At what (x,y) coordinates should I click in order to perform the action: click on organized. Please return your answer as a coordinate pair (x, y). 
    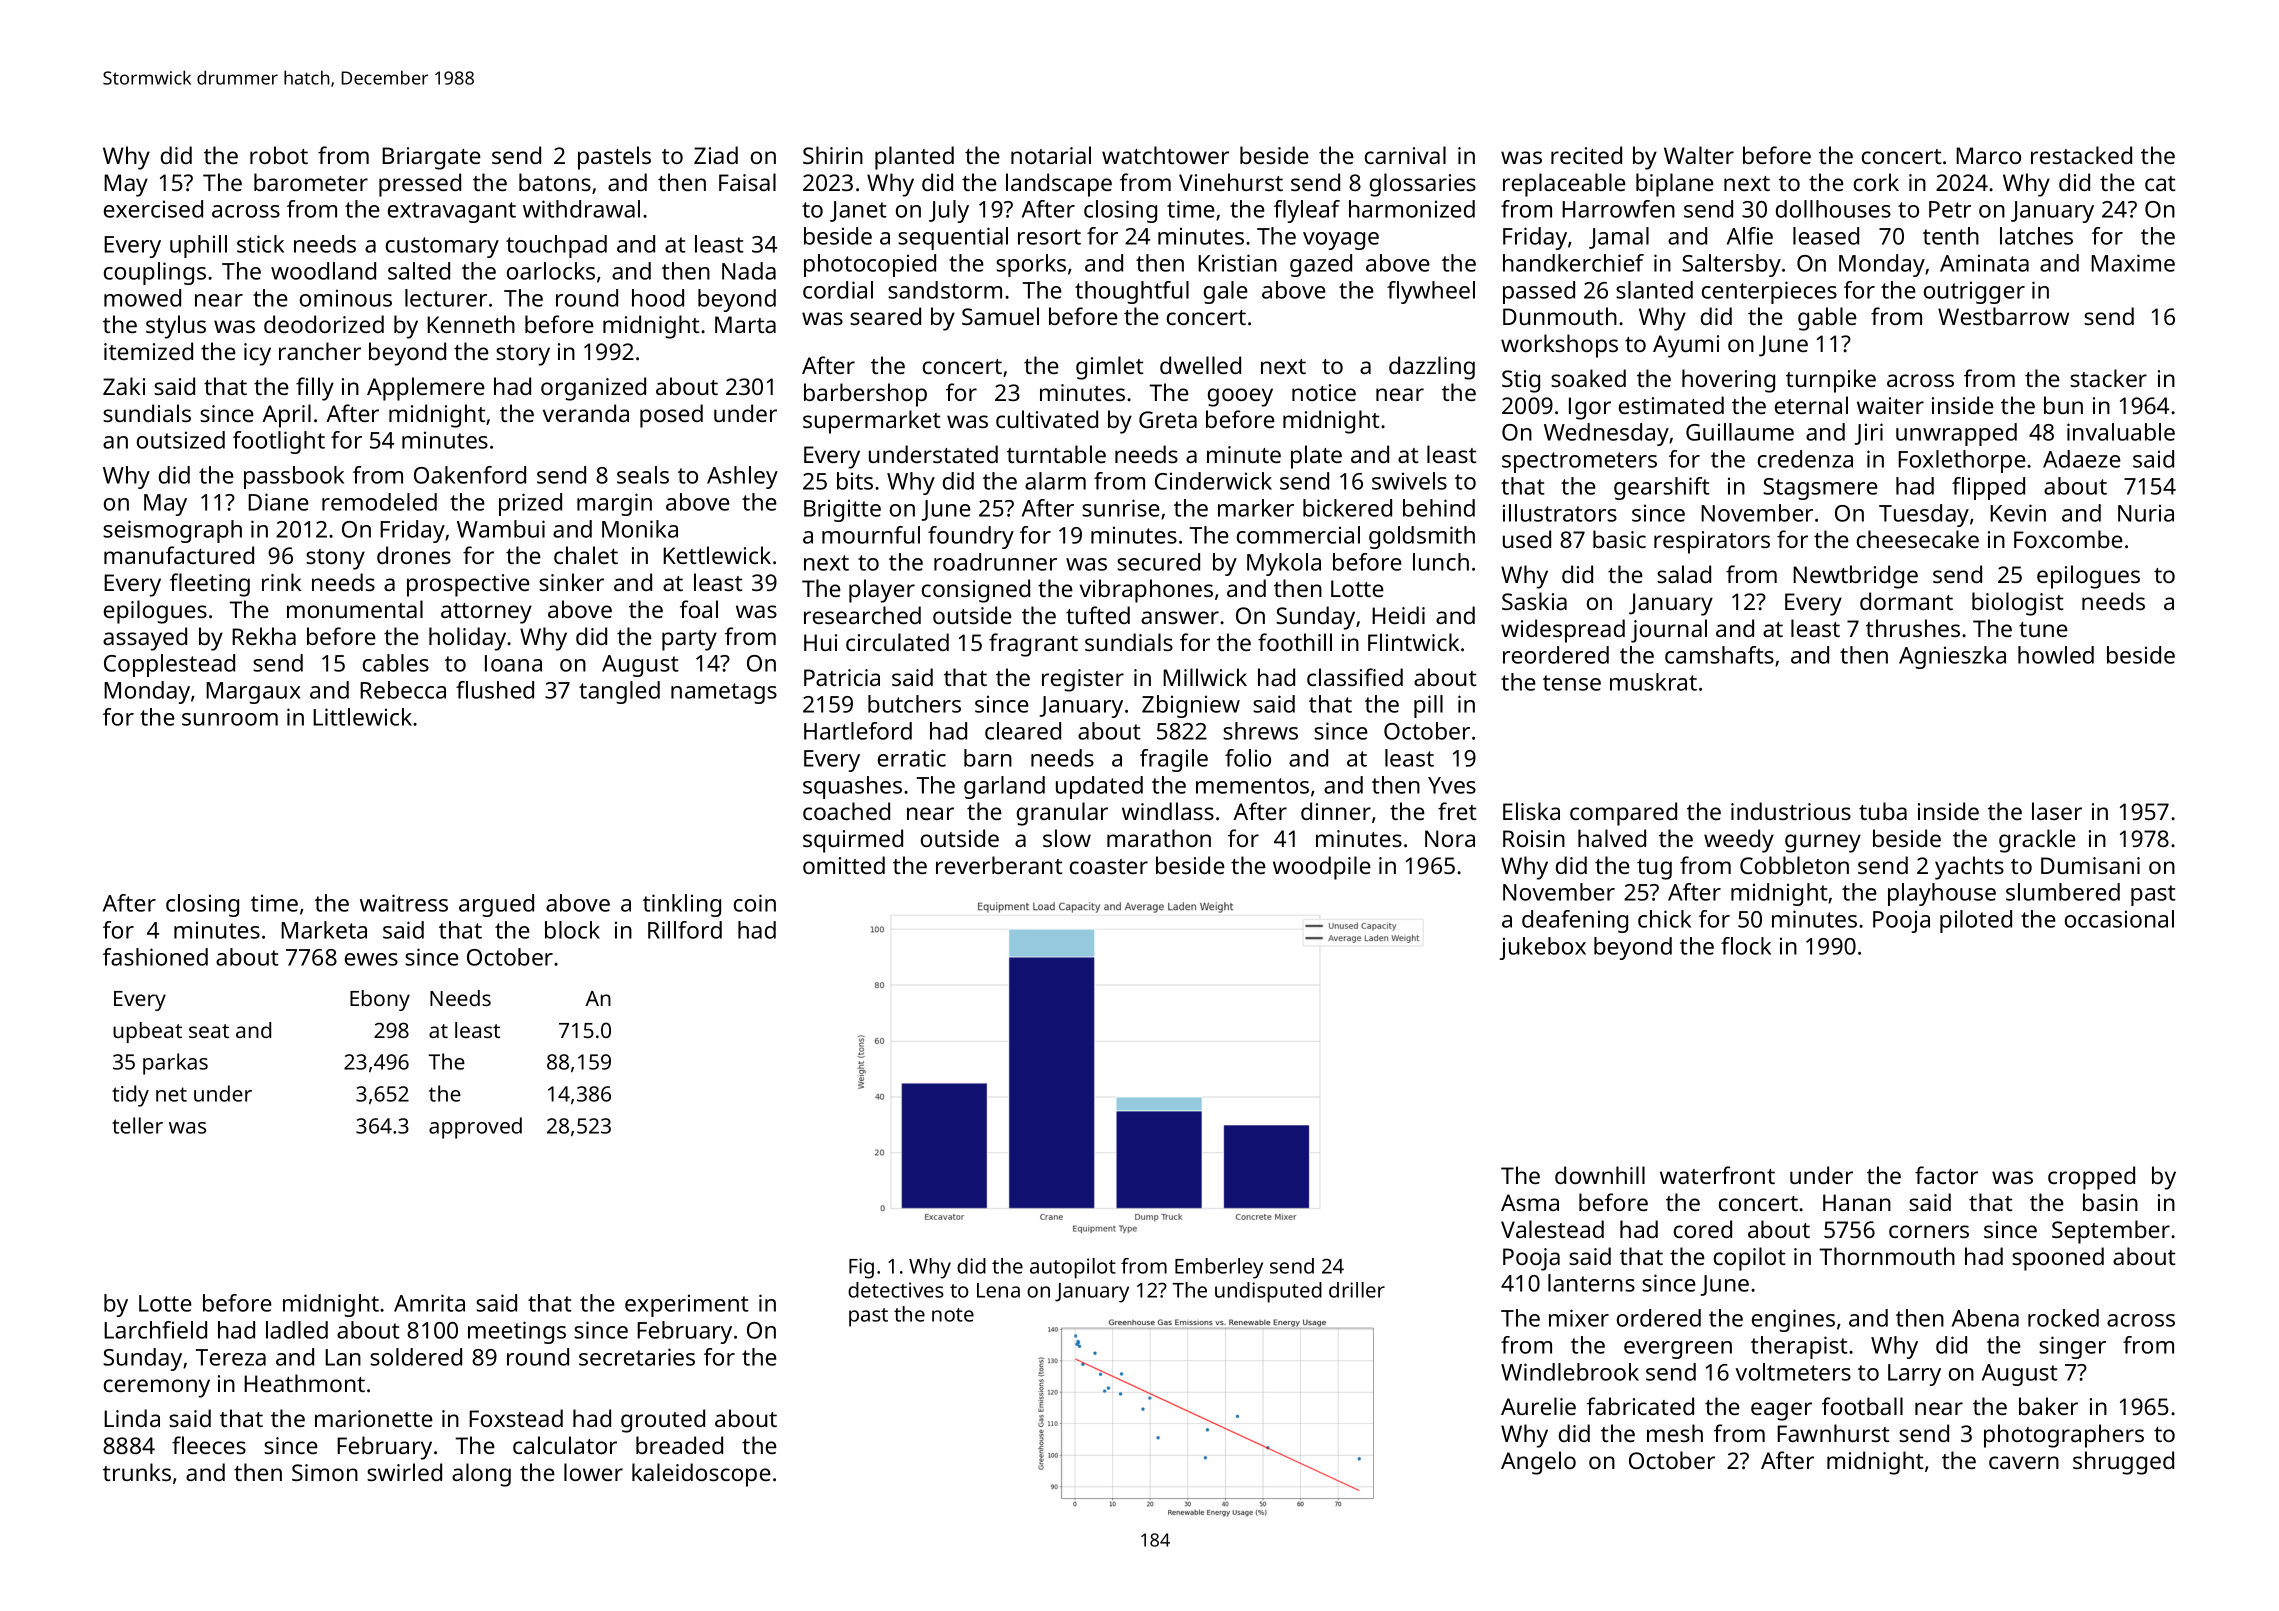
    Looking at the image, I should click on (593, 389).
